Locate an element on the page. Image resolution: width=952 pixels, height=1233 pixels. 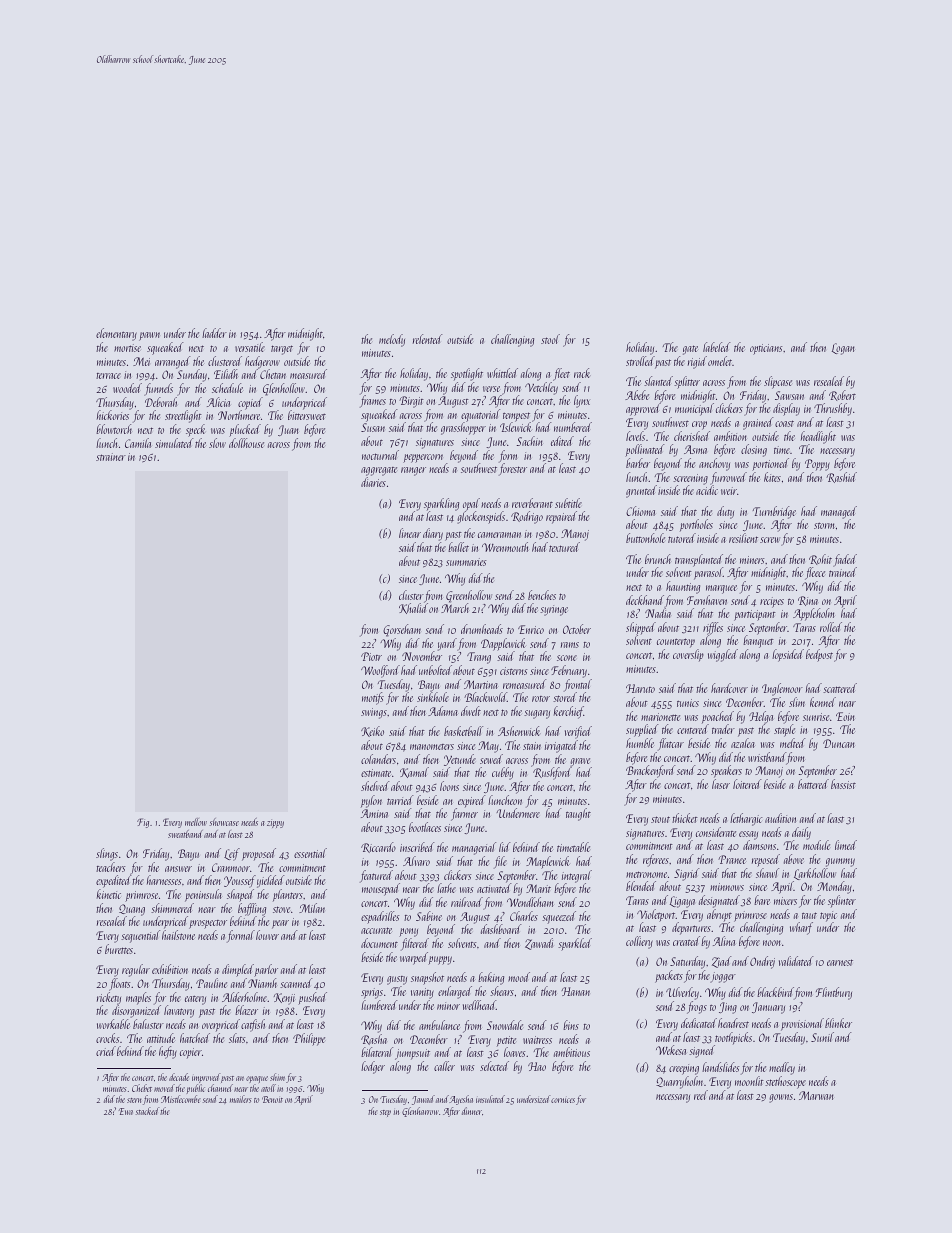
showcase is located at coordinates (224, 822).
